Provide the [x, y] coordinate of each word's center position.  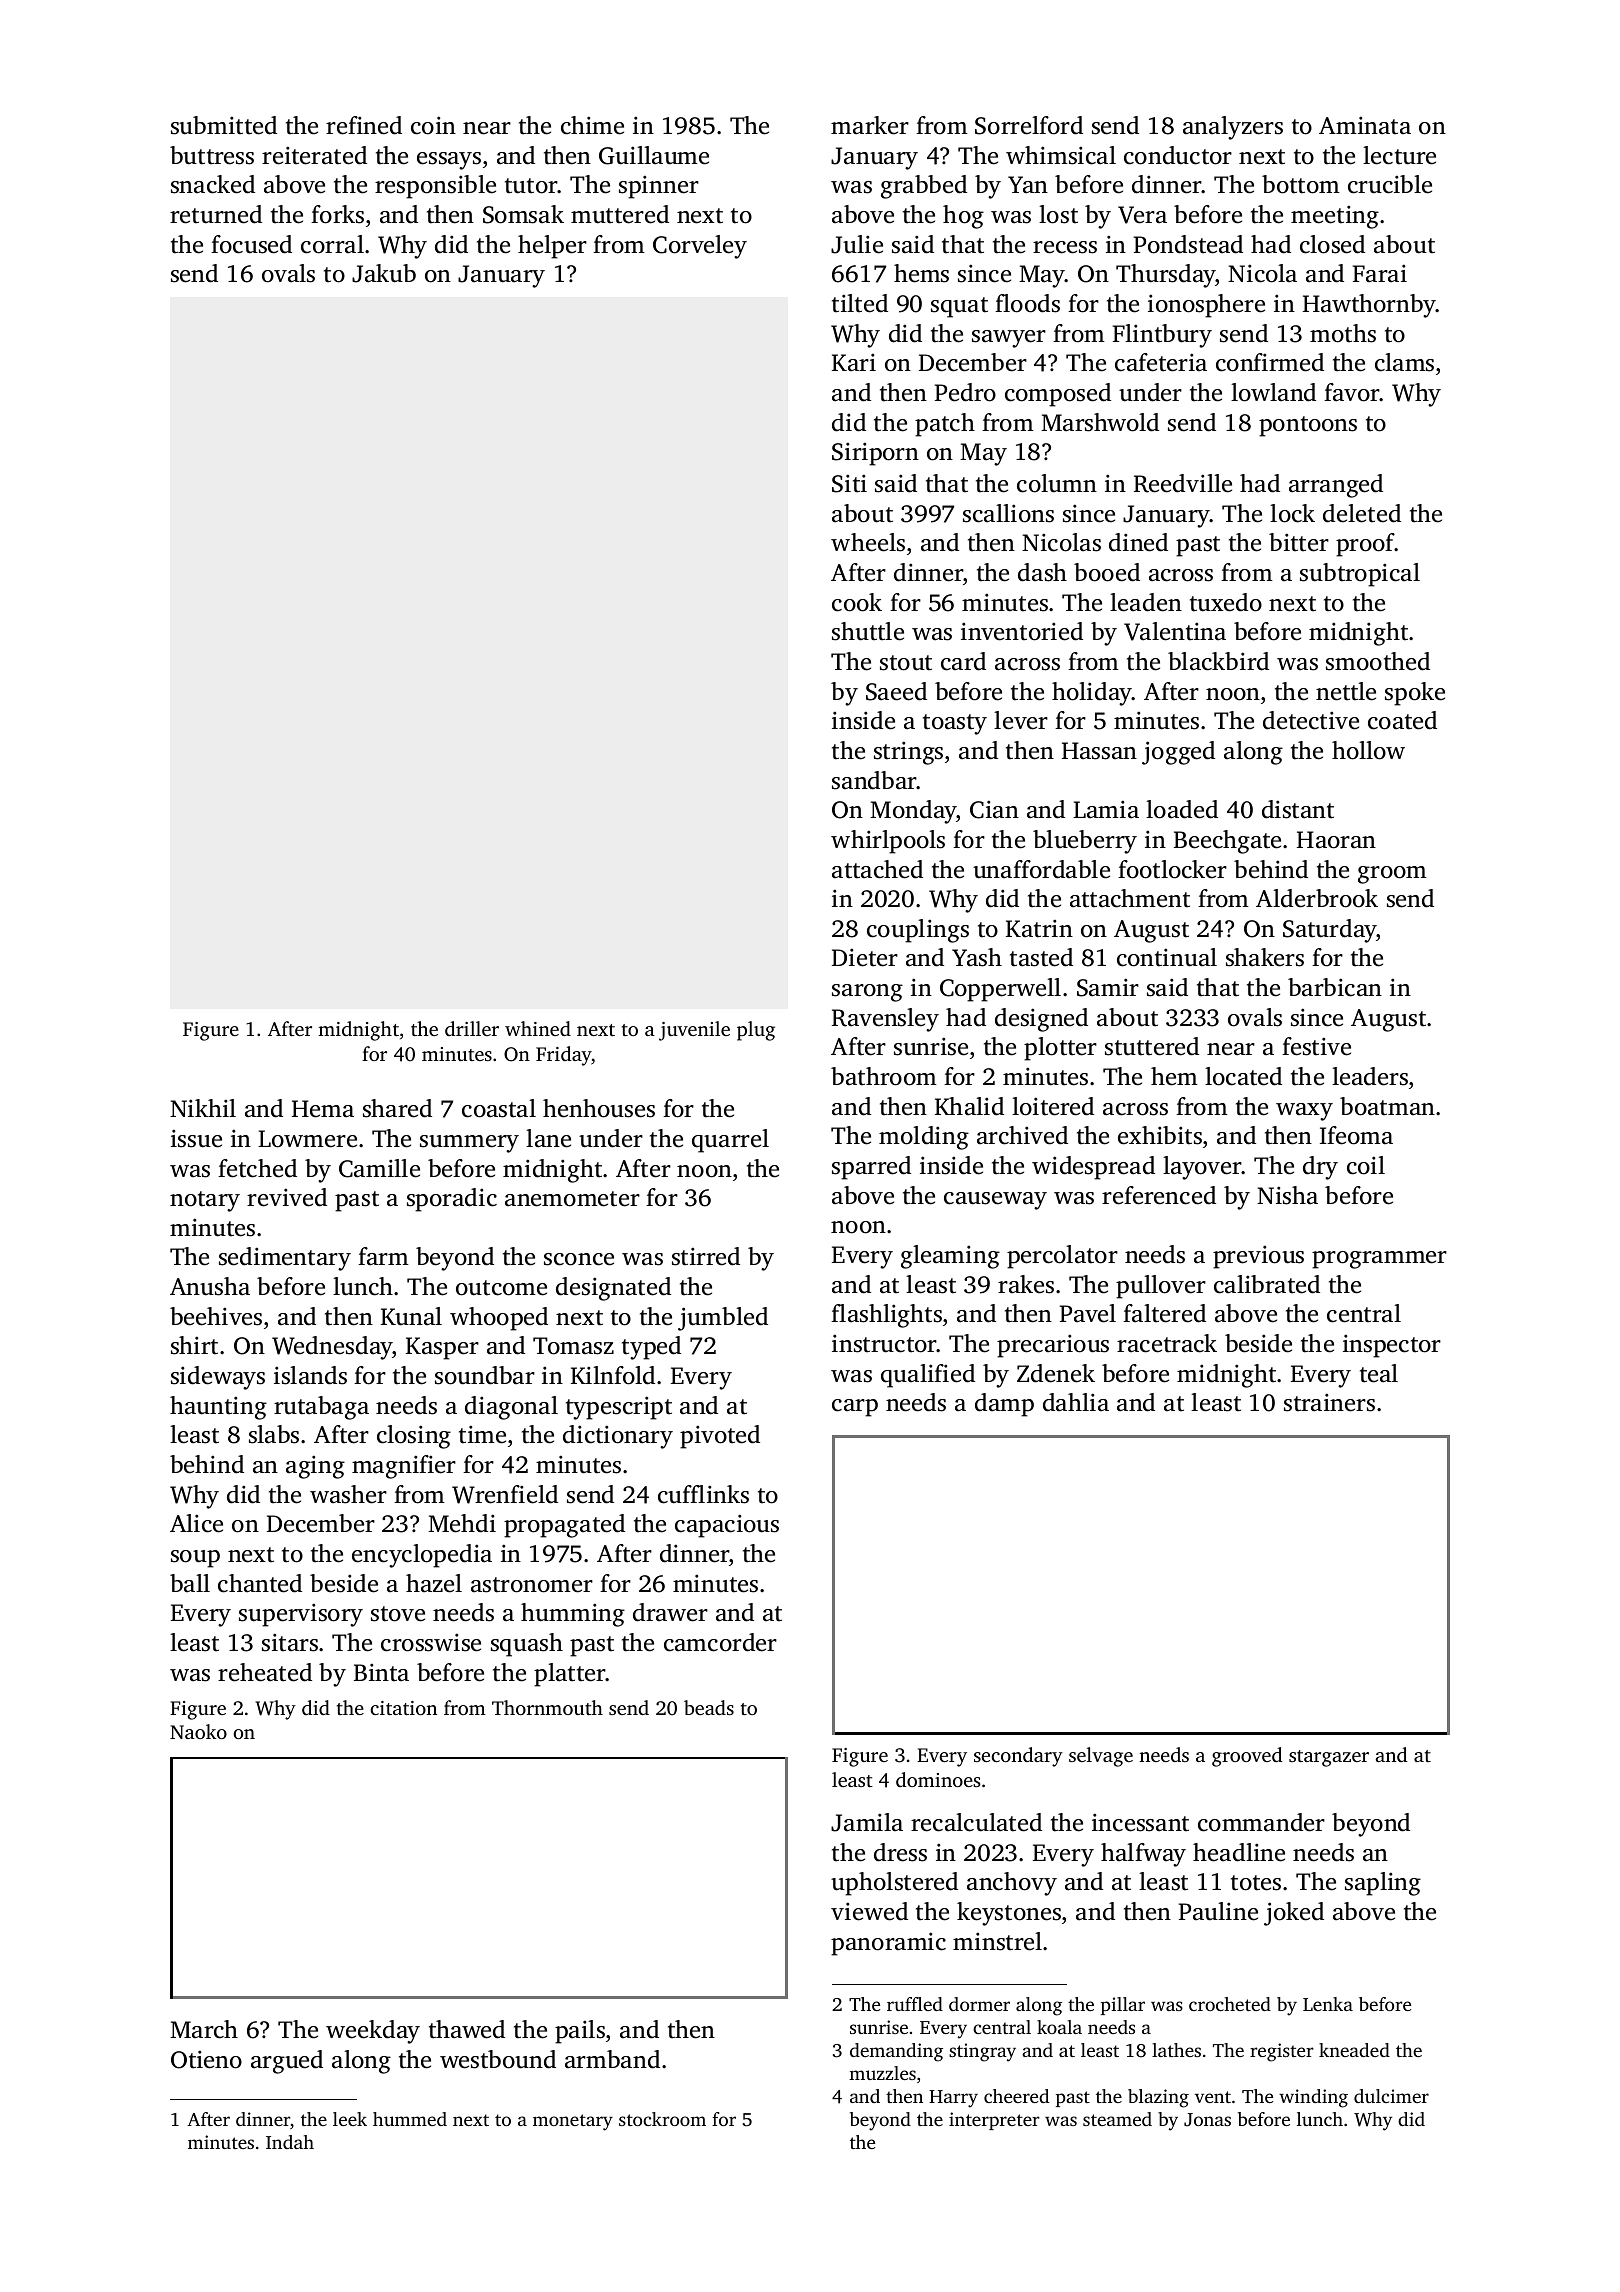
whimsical [1061, 155]
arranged [1336, 486]
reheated [265, 1672]
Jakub [384, 273]
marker [870, 125]
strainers [1329, 1402]
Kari [854, 362]
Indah [290, 2142]
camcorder [720, 1642]
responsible [435, 187]
